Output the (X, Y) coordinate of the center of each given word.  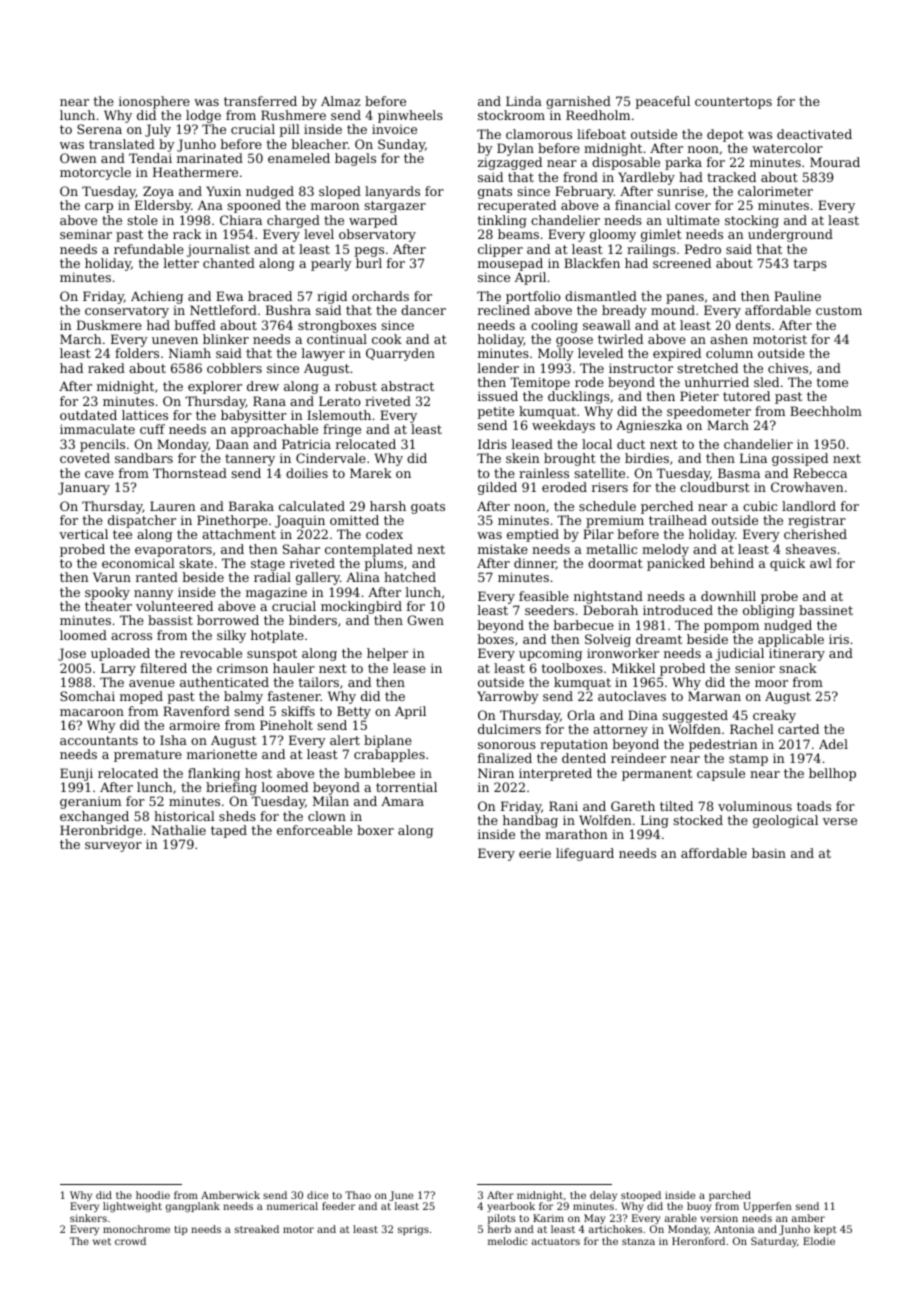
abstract (407, 386)
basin (769, 853)
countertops (733, 103)
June (401, 1196)
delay (603, 1196)
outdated (88, 415)
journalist (218, 250)
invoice (394, 129)
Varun (112, 577)
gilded (497, 488)
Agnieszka (649, 426)
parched (730, 1196)
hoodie (153, 1195)
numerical (292, 1206)
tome (832, 382)
